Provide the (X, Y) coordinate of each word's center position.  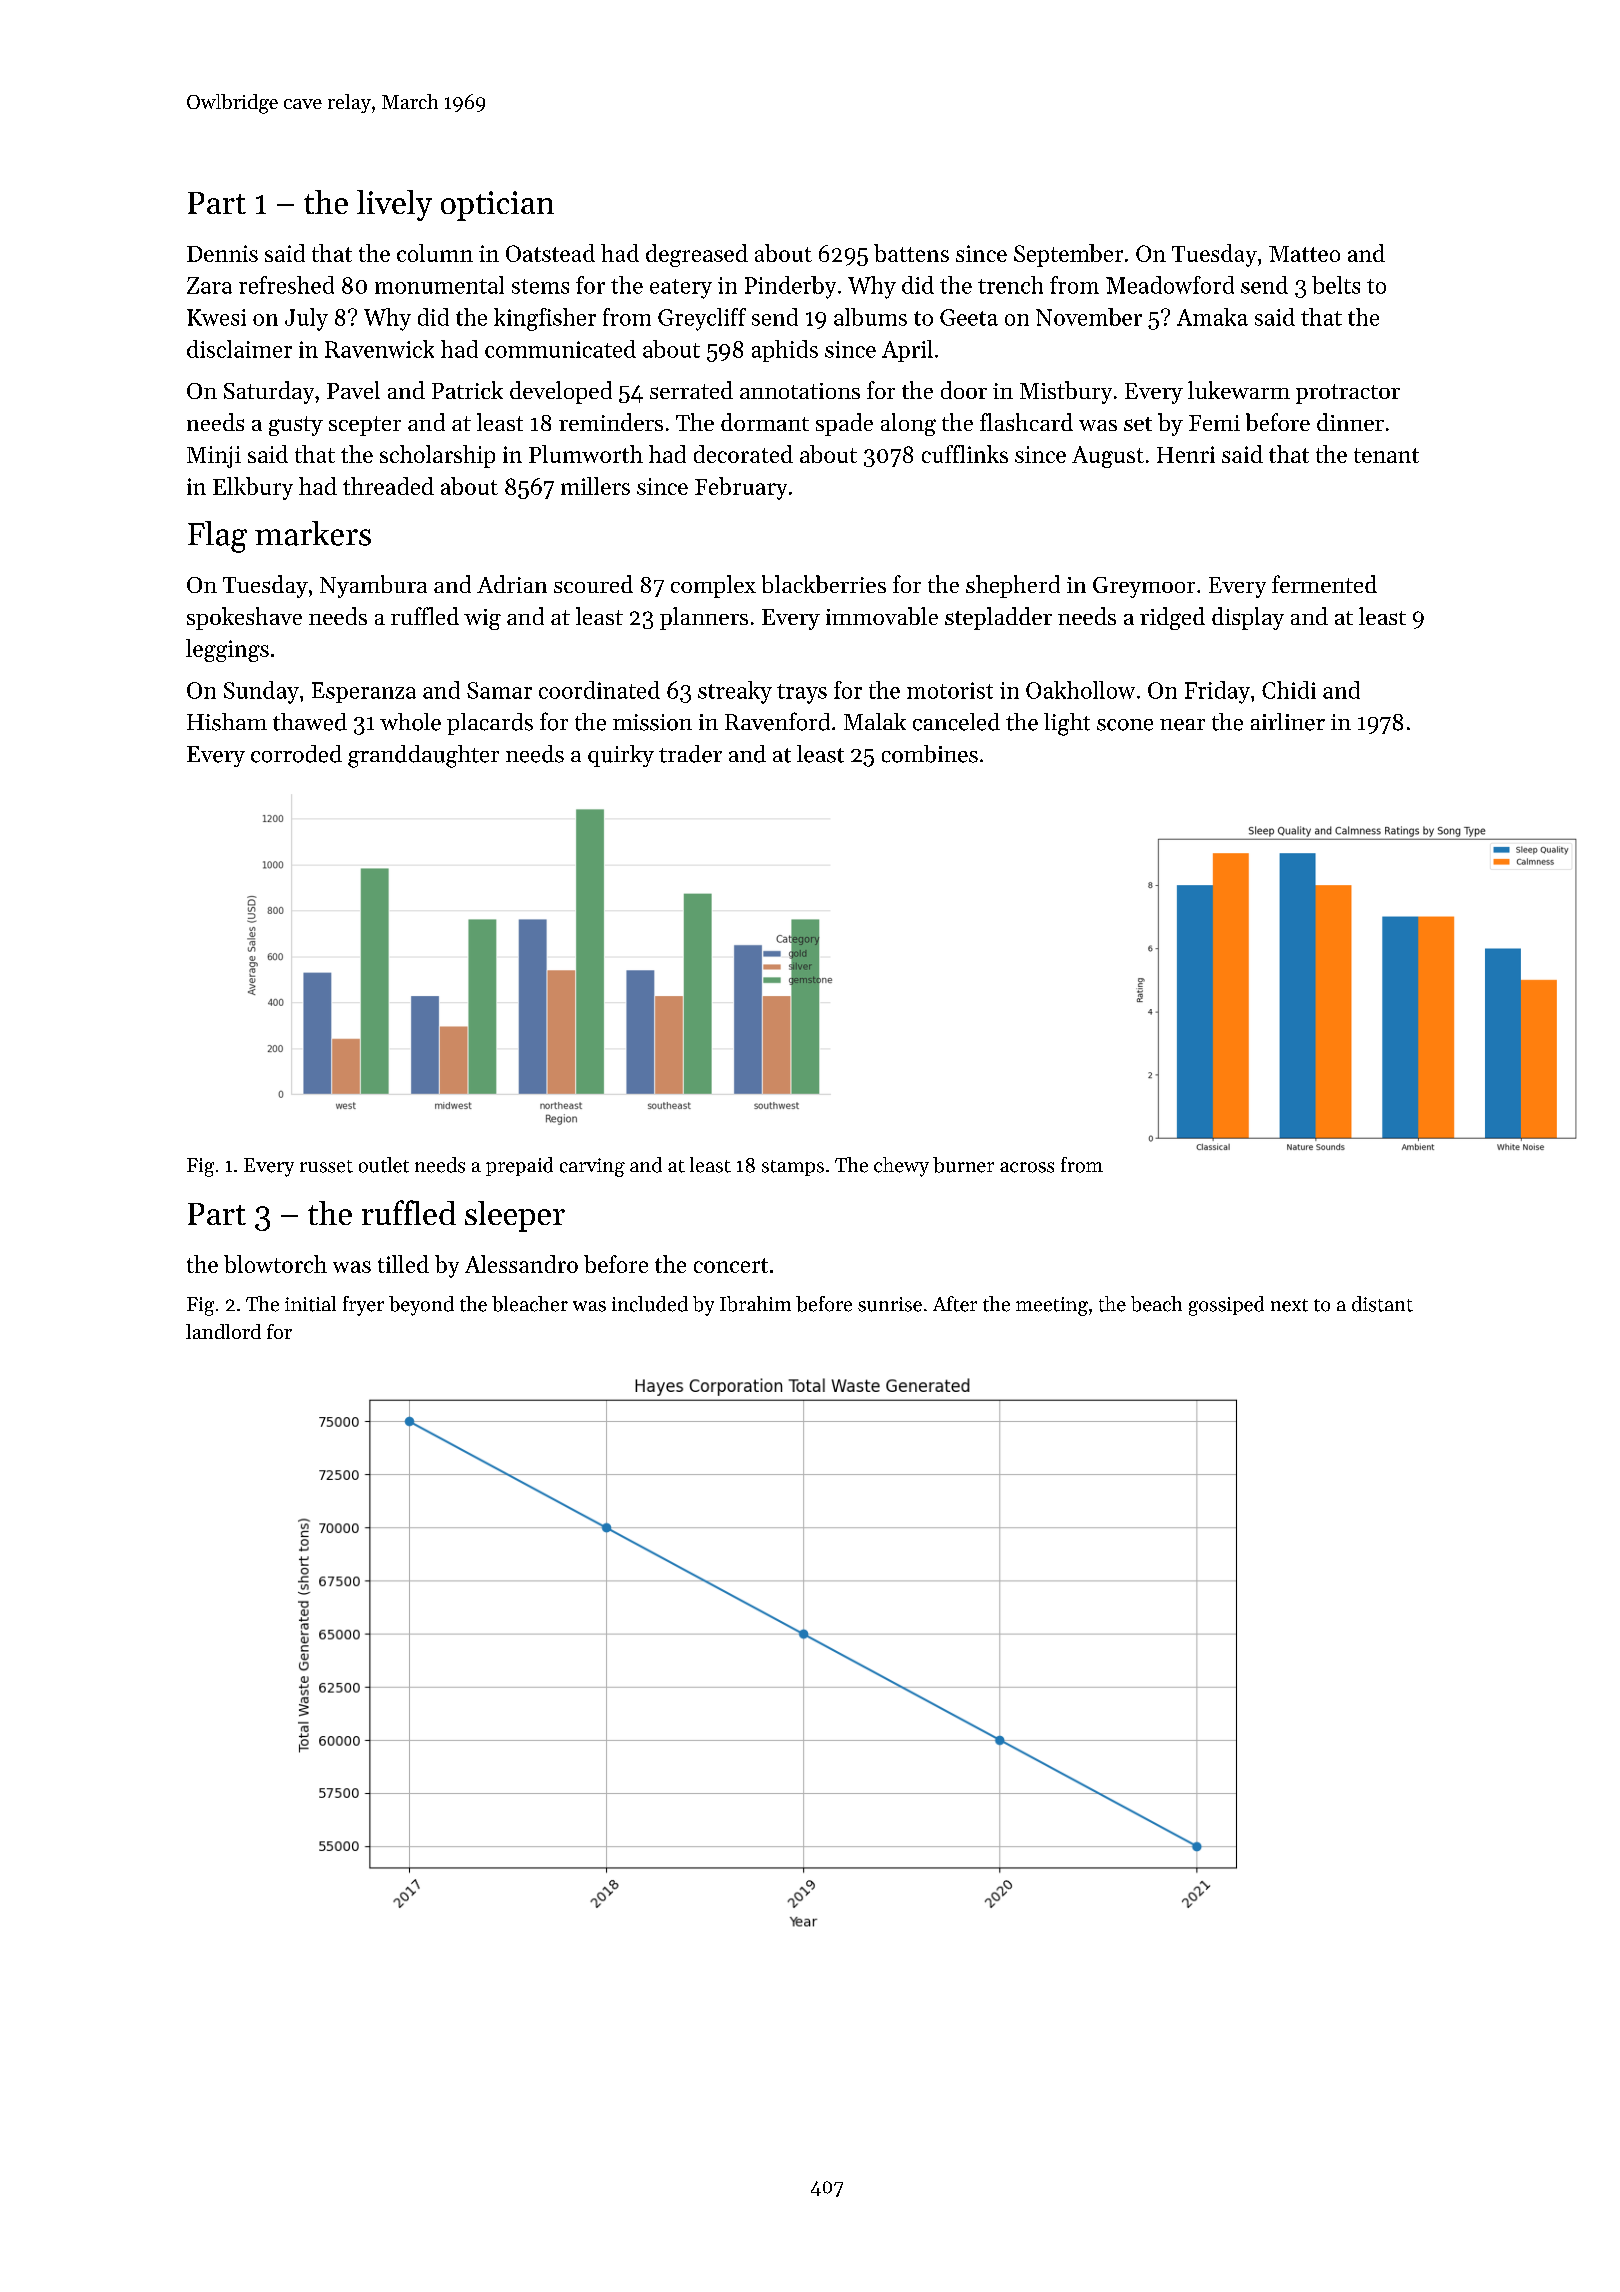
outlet (384, 1165)
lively (394, 205)
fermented (1324, 584)
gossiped (1226, 1306)
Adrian (512, 584)
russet (326, 1166)
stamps (793, 1168)
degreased (697, 255)
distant (1382, 1304)
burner (963, 1165)
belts (1336, 285)
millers (595, 486)
